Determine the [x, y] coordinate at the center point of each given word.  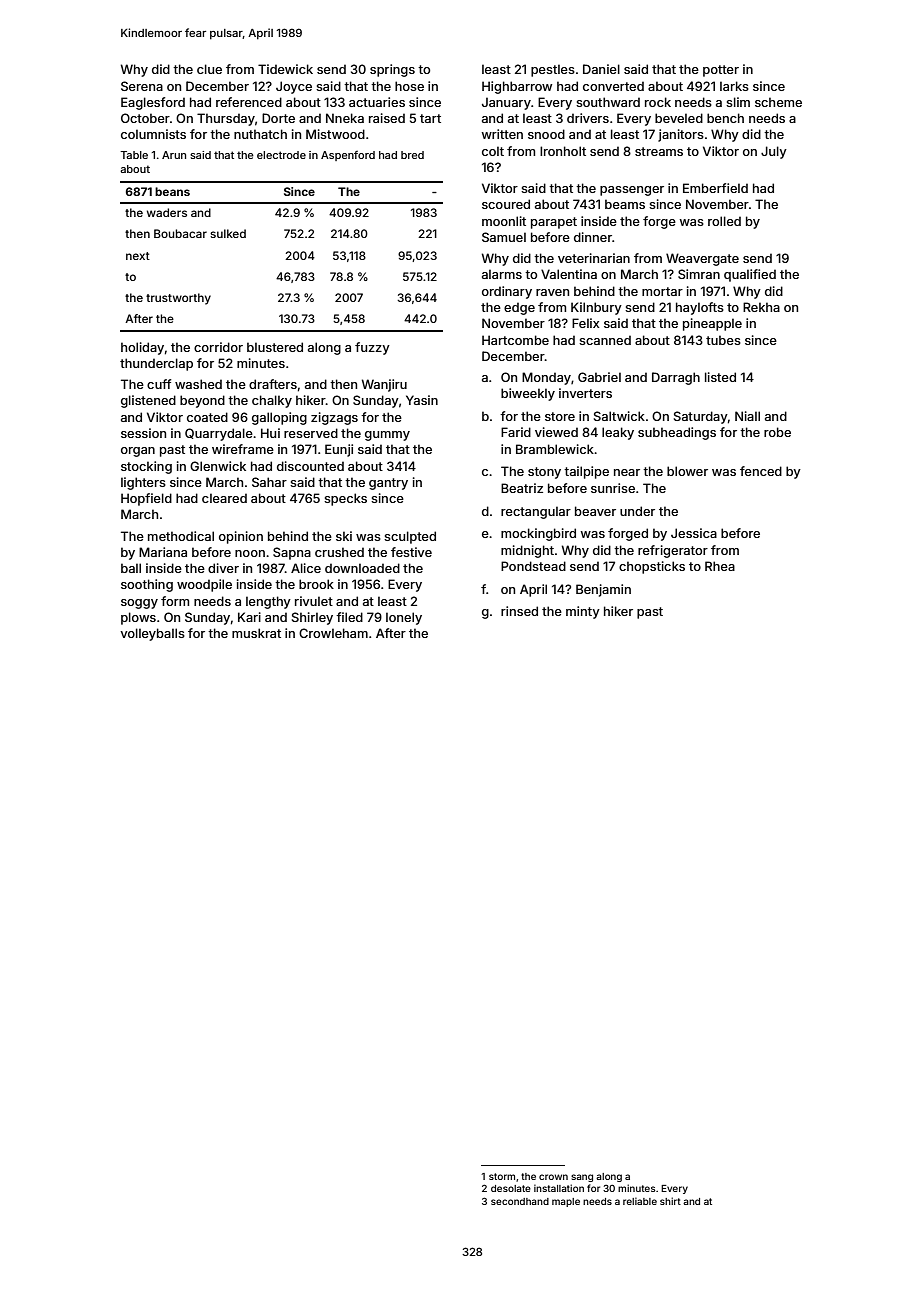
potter [721, 71]
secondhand [520, 1201]
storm [502, 1176]
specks [345, 499]
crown [553, 1177]
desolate [511, 1188]
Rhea [720, 566]
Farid [516, 432]
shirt [670, 1201]
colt [493, 151]
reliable [640, 1201]
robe [777, 432]
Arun [174, 155]
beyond [202, 401]
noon [250, 553]
